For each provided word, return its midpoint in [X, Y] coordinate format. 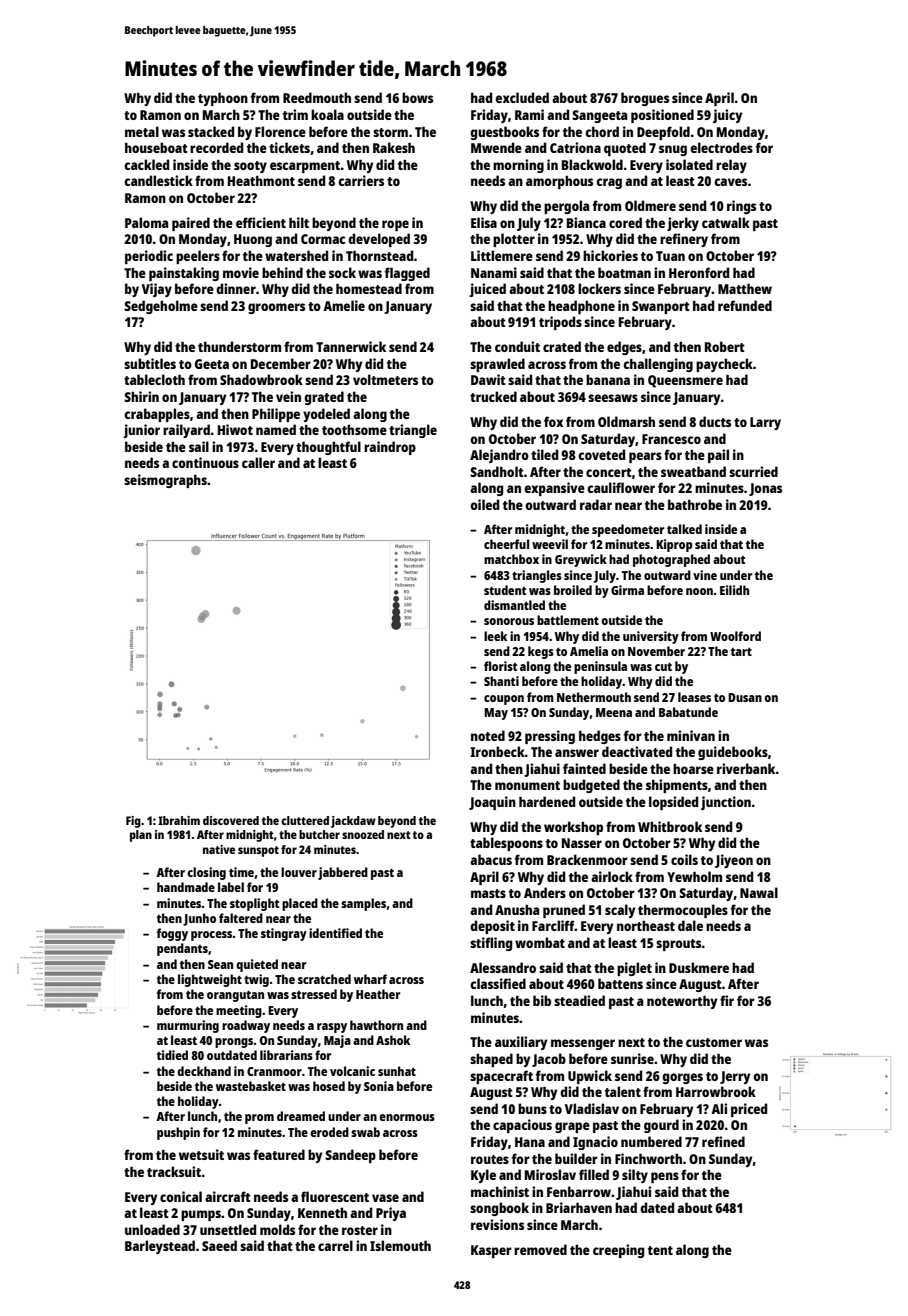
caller [258, 462]
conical [181, 1196]
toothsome [354, 430]
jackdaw [353, 822]
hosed [329, 1086]
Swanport [661, 307]
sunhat [397, 1071]
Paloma [146, 222]
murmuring [188, 1026]
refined [723, 1141]
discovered [231, 820]
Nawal [759, 892]
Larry [765, 423]
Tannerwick [351, 346]
